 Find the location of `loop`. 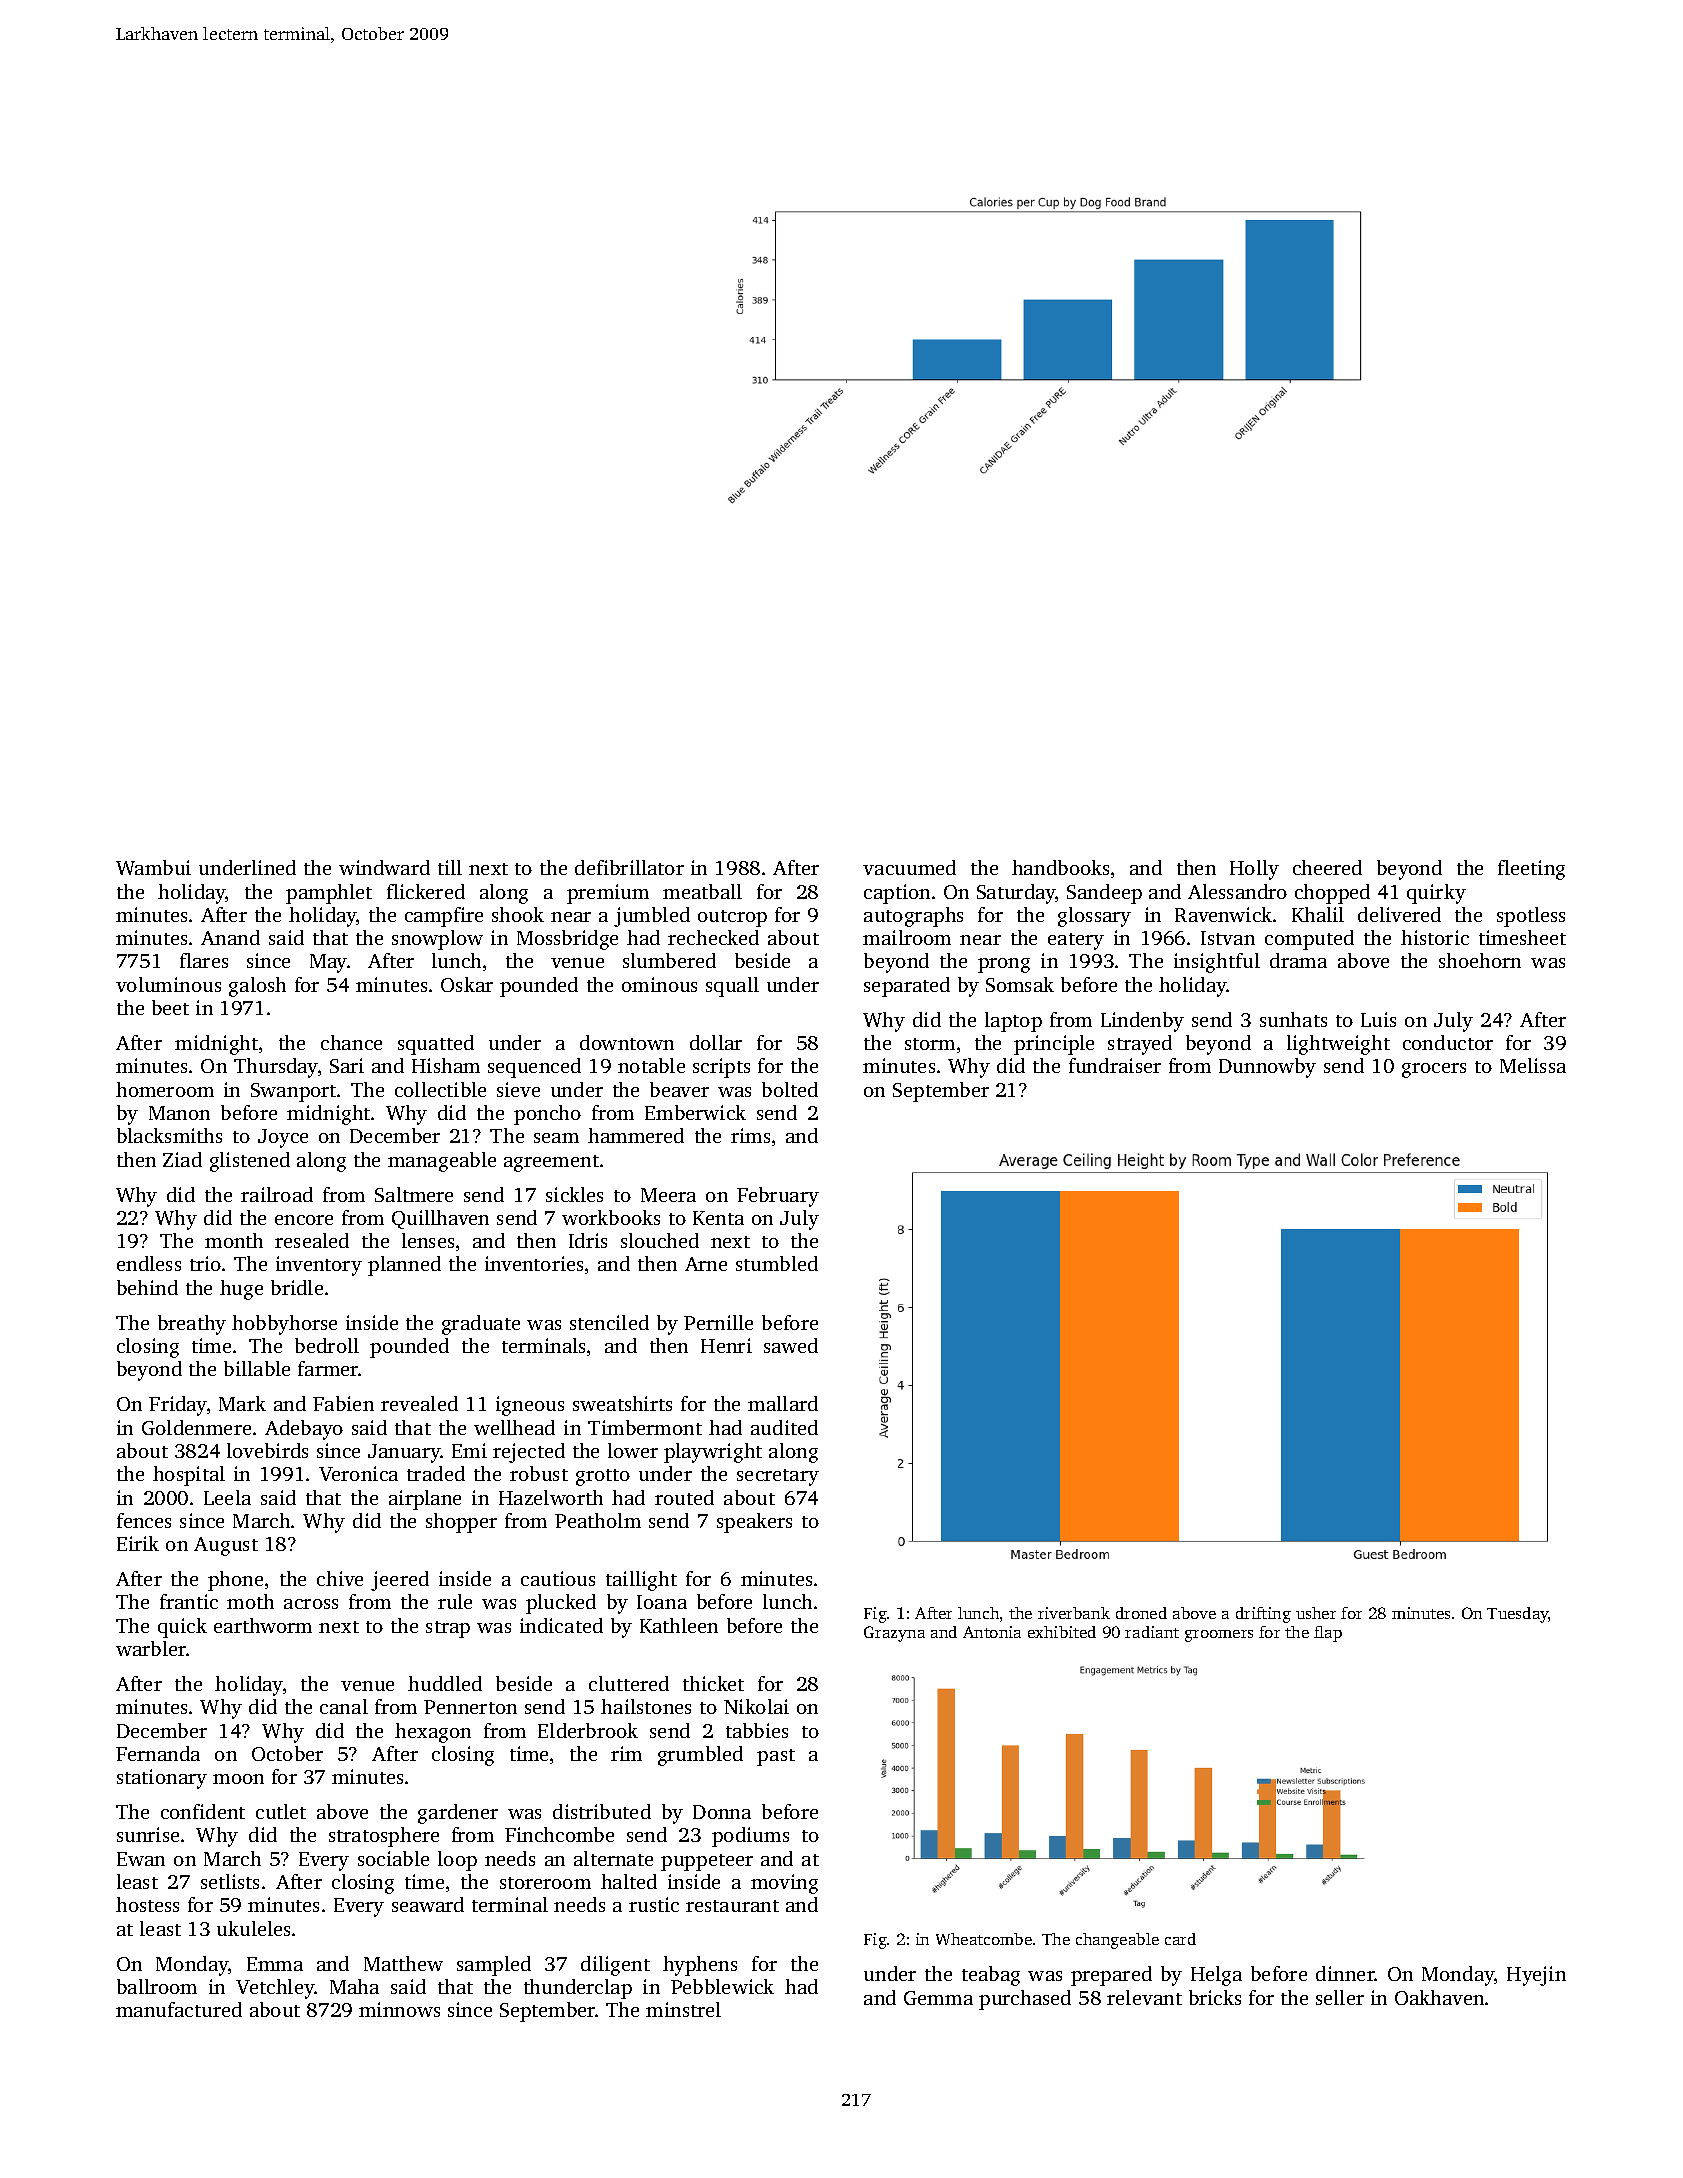

loop is located at coordinates (457, 1861).
